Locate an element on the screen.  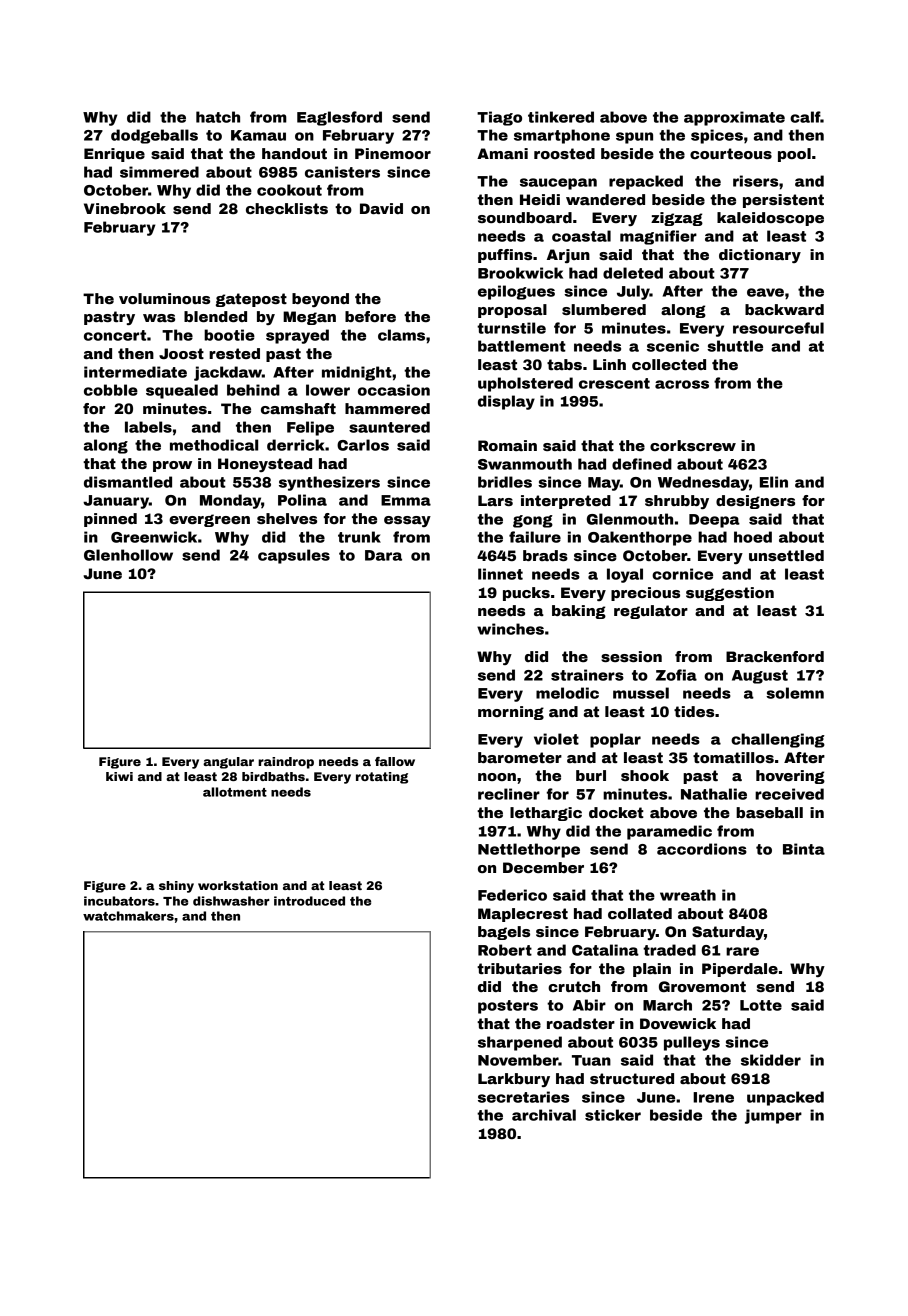
secretaries is located at coordinates (523, 1097).
